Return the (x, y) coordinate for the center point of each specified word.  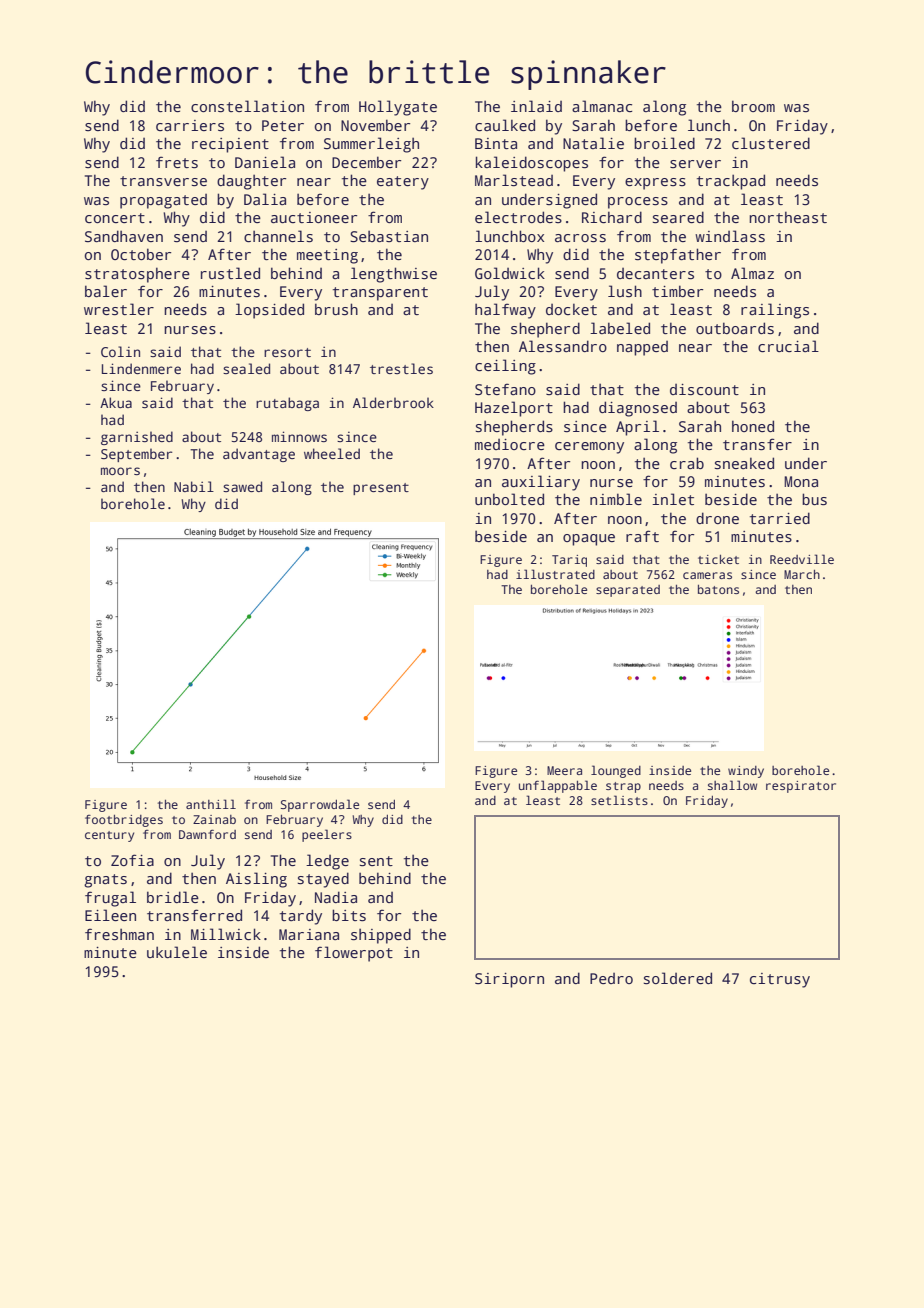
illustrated (555, 574)
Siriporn (509, 980)
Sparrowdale (320, 805)
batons (718, 589)
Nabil (194, 486)
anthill (211, 804)
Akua (116, 402)
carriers (190, 126)
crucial (788, 346)
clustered (771, 143)
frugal (110, 899)
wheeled (332, 453)
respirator (801, 787)
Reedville (802, 559)
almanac (602, 106)
